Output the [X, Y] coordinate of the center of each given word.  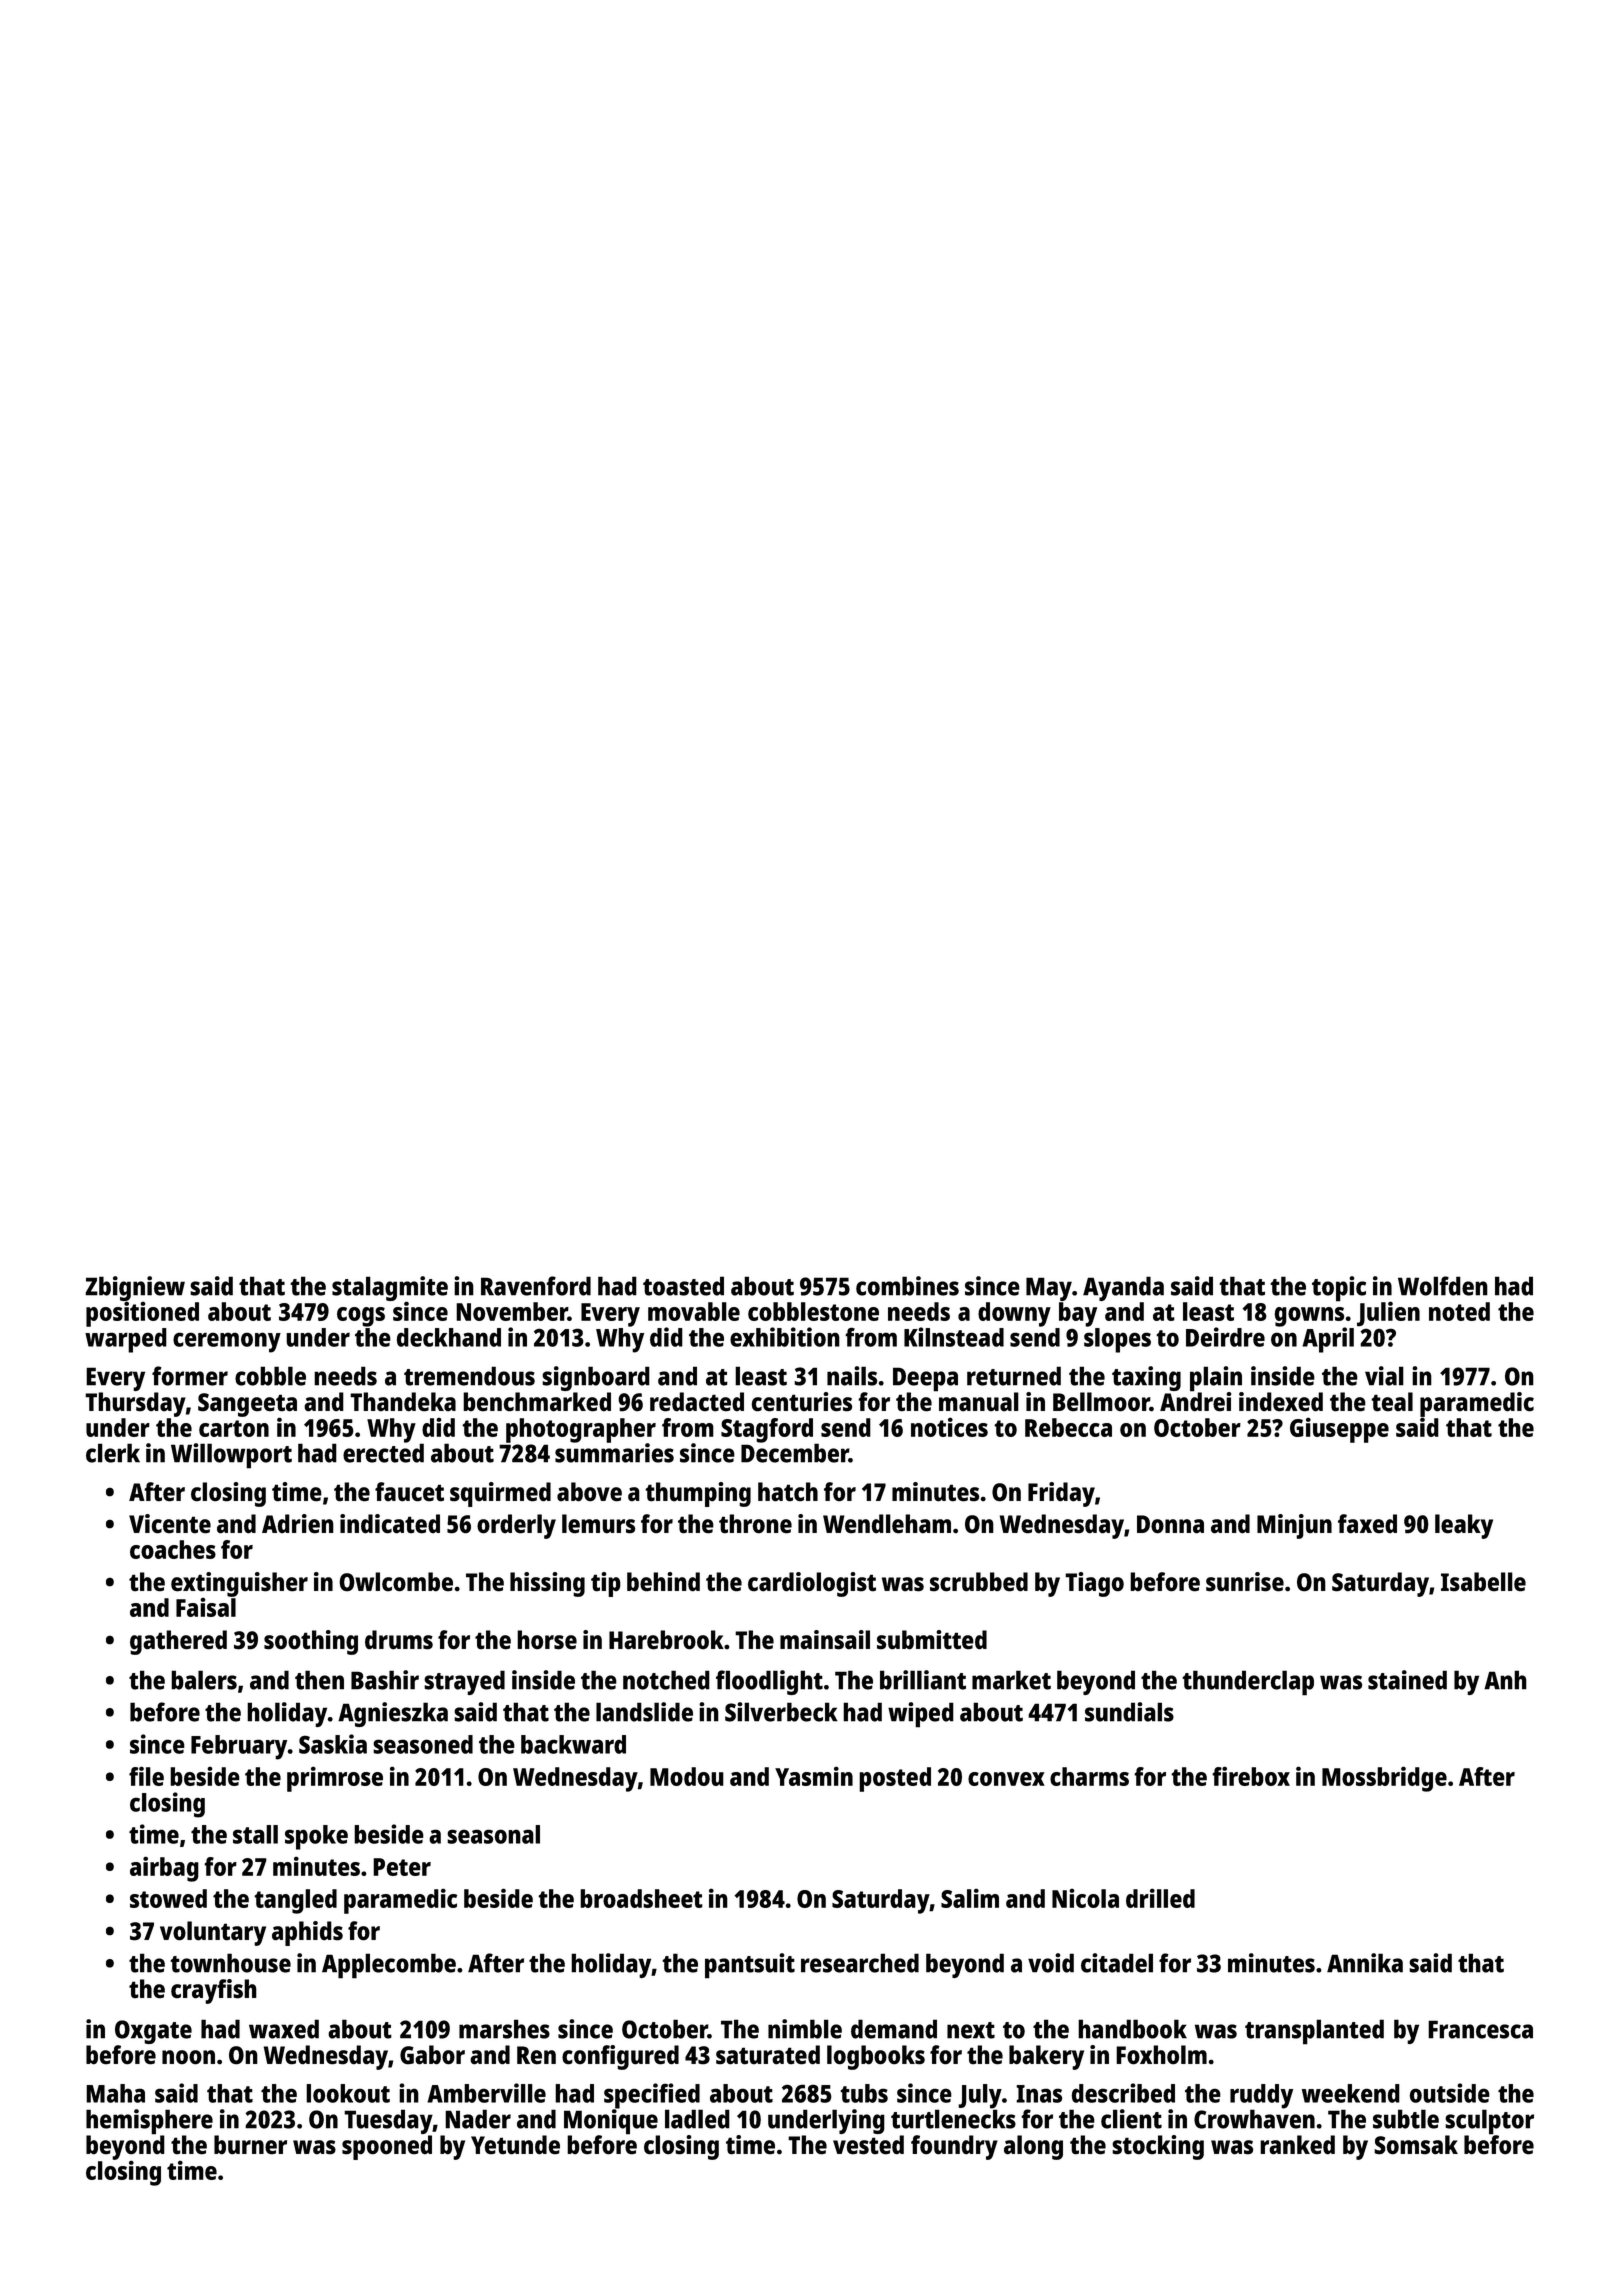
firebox [1251, 1776]
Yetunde [515, 2145]
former [190, 1376]
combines [907, 1286]
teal [1392, 1402]
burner [250, 2145]
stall [255, 1834]
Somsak [1416, 2145]
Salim [970, 1898]
